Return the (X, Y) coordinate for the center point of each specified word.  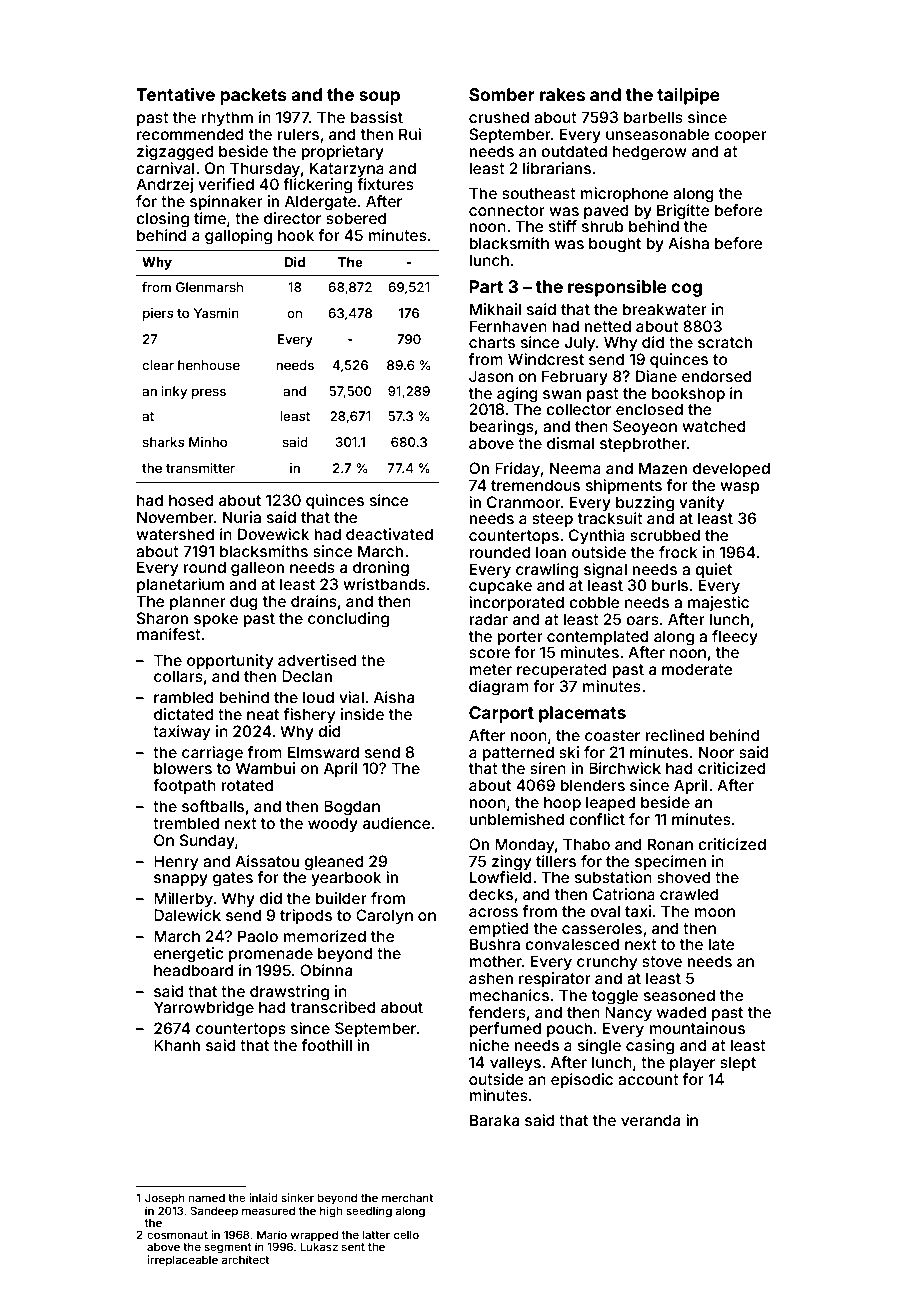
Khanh (177, 1045)
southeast (539, 193)
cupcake (500, 586)
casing (650, 1047)
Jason (491, 376)
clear (158, 365)
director (292, 218)
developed (731, 469)
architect (245, 1259)
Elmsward (323, 752)
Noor (716, 752)
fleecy (735, 637)
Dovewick (273, 534)
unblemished (516, 819)
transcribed (333, 1007)
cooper (740, 137)
